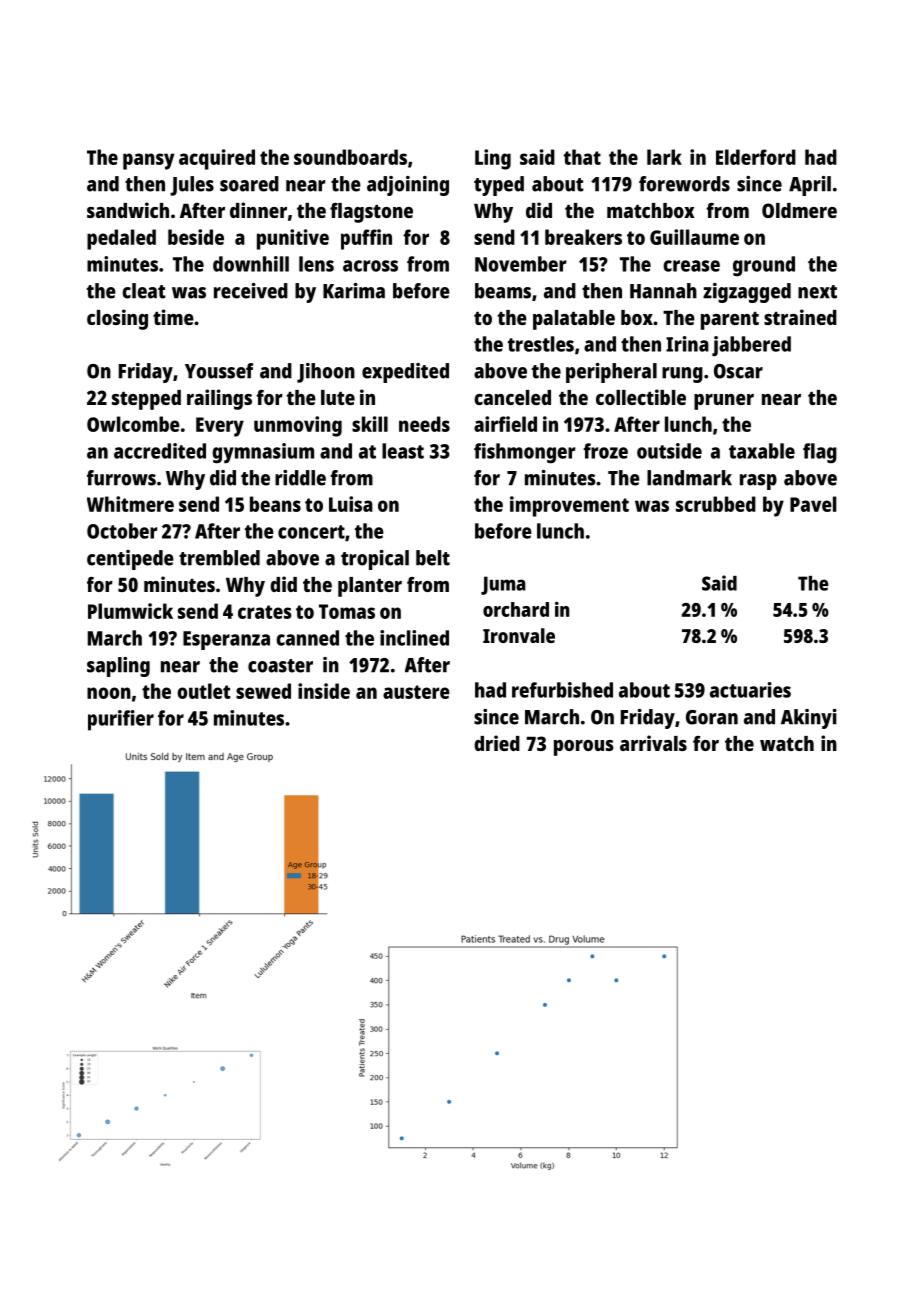 The image size is (924, 1314). What do you see at coordinates (499, 186) in the screenshot?
I see `typed` at bounding box center [499, 186].
